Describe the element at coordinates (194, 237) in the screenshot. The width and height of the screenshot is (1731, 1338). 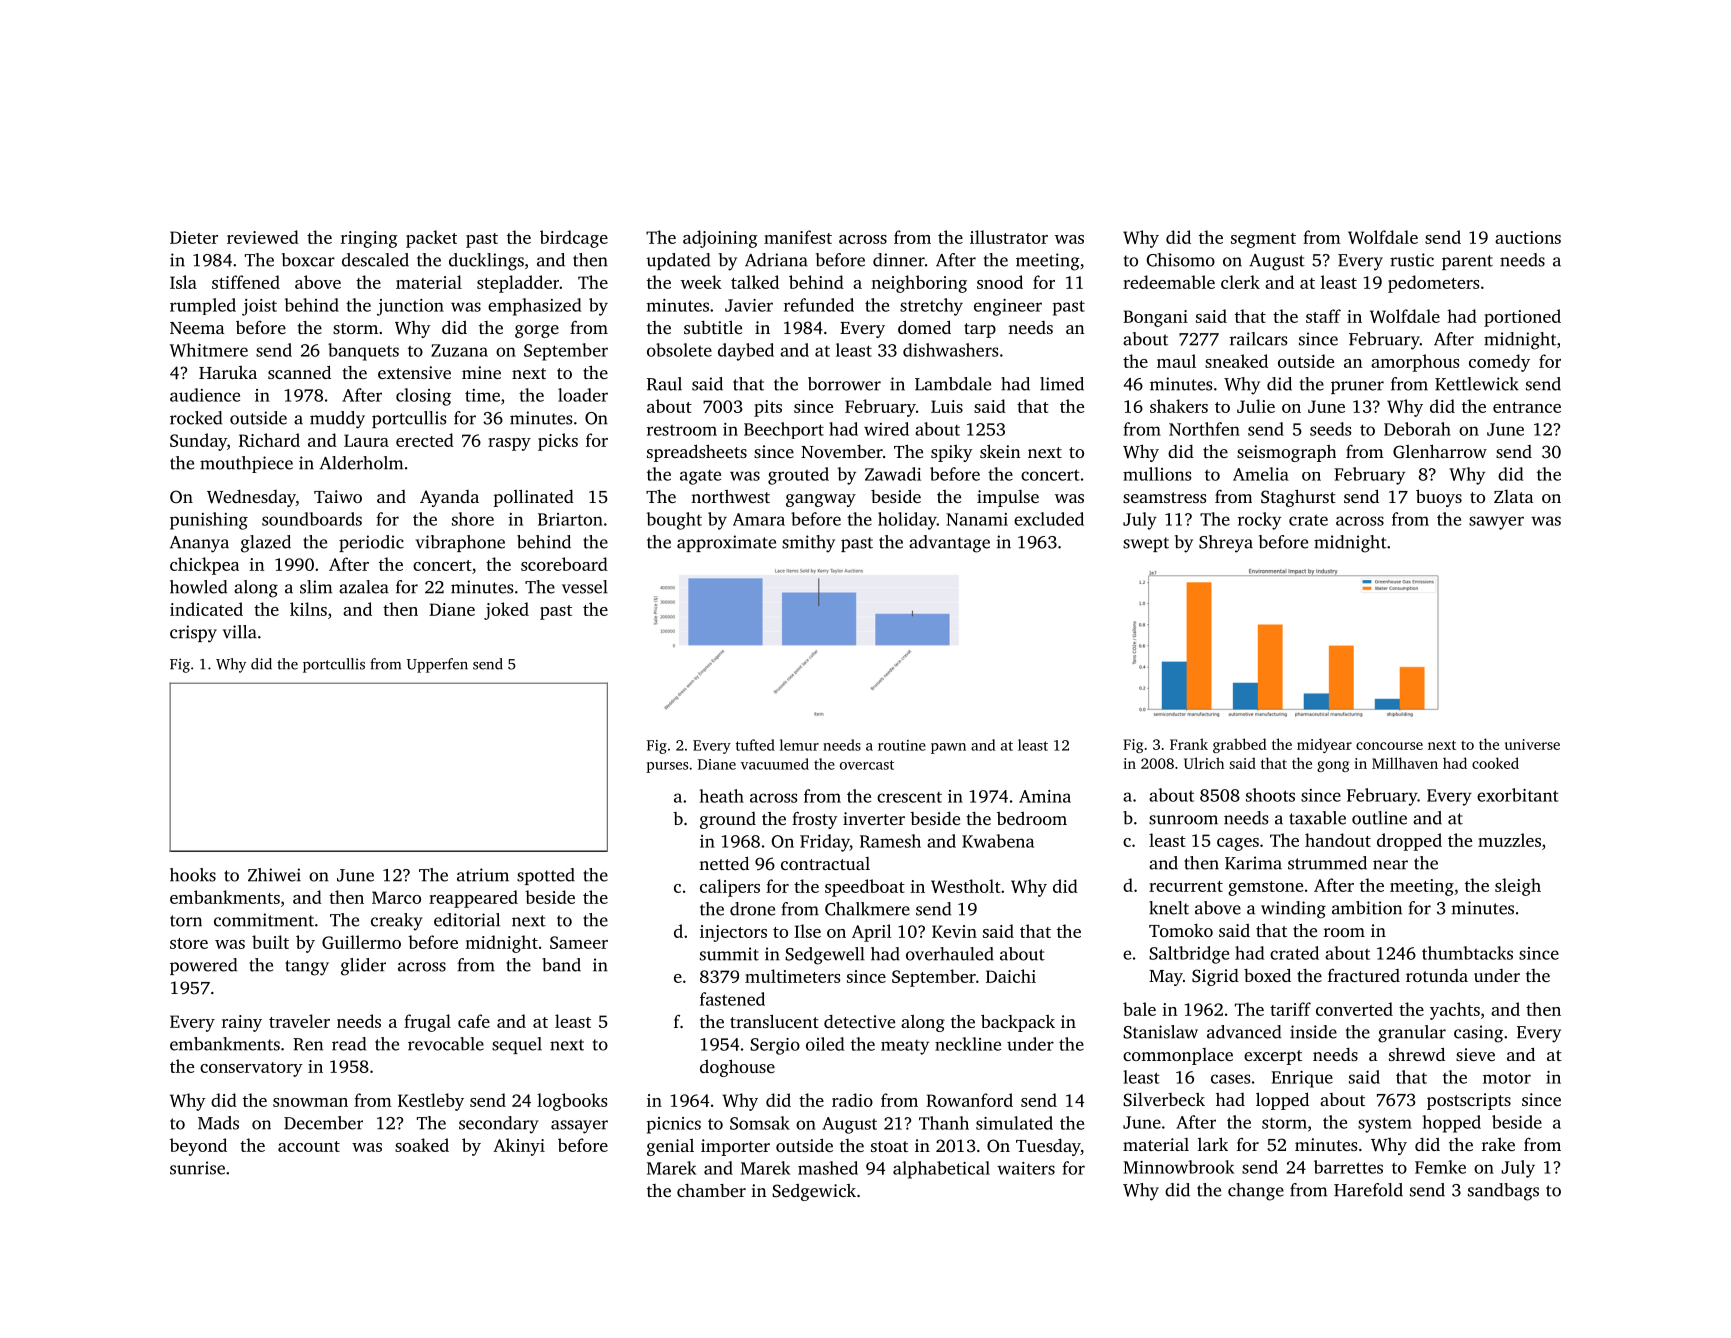
I see `Dieter` at that location.
